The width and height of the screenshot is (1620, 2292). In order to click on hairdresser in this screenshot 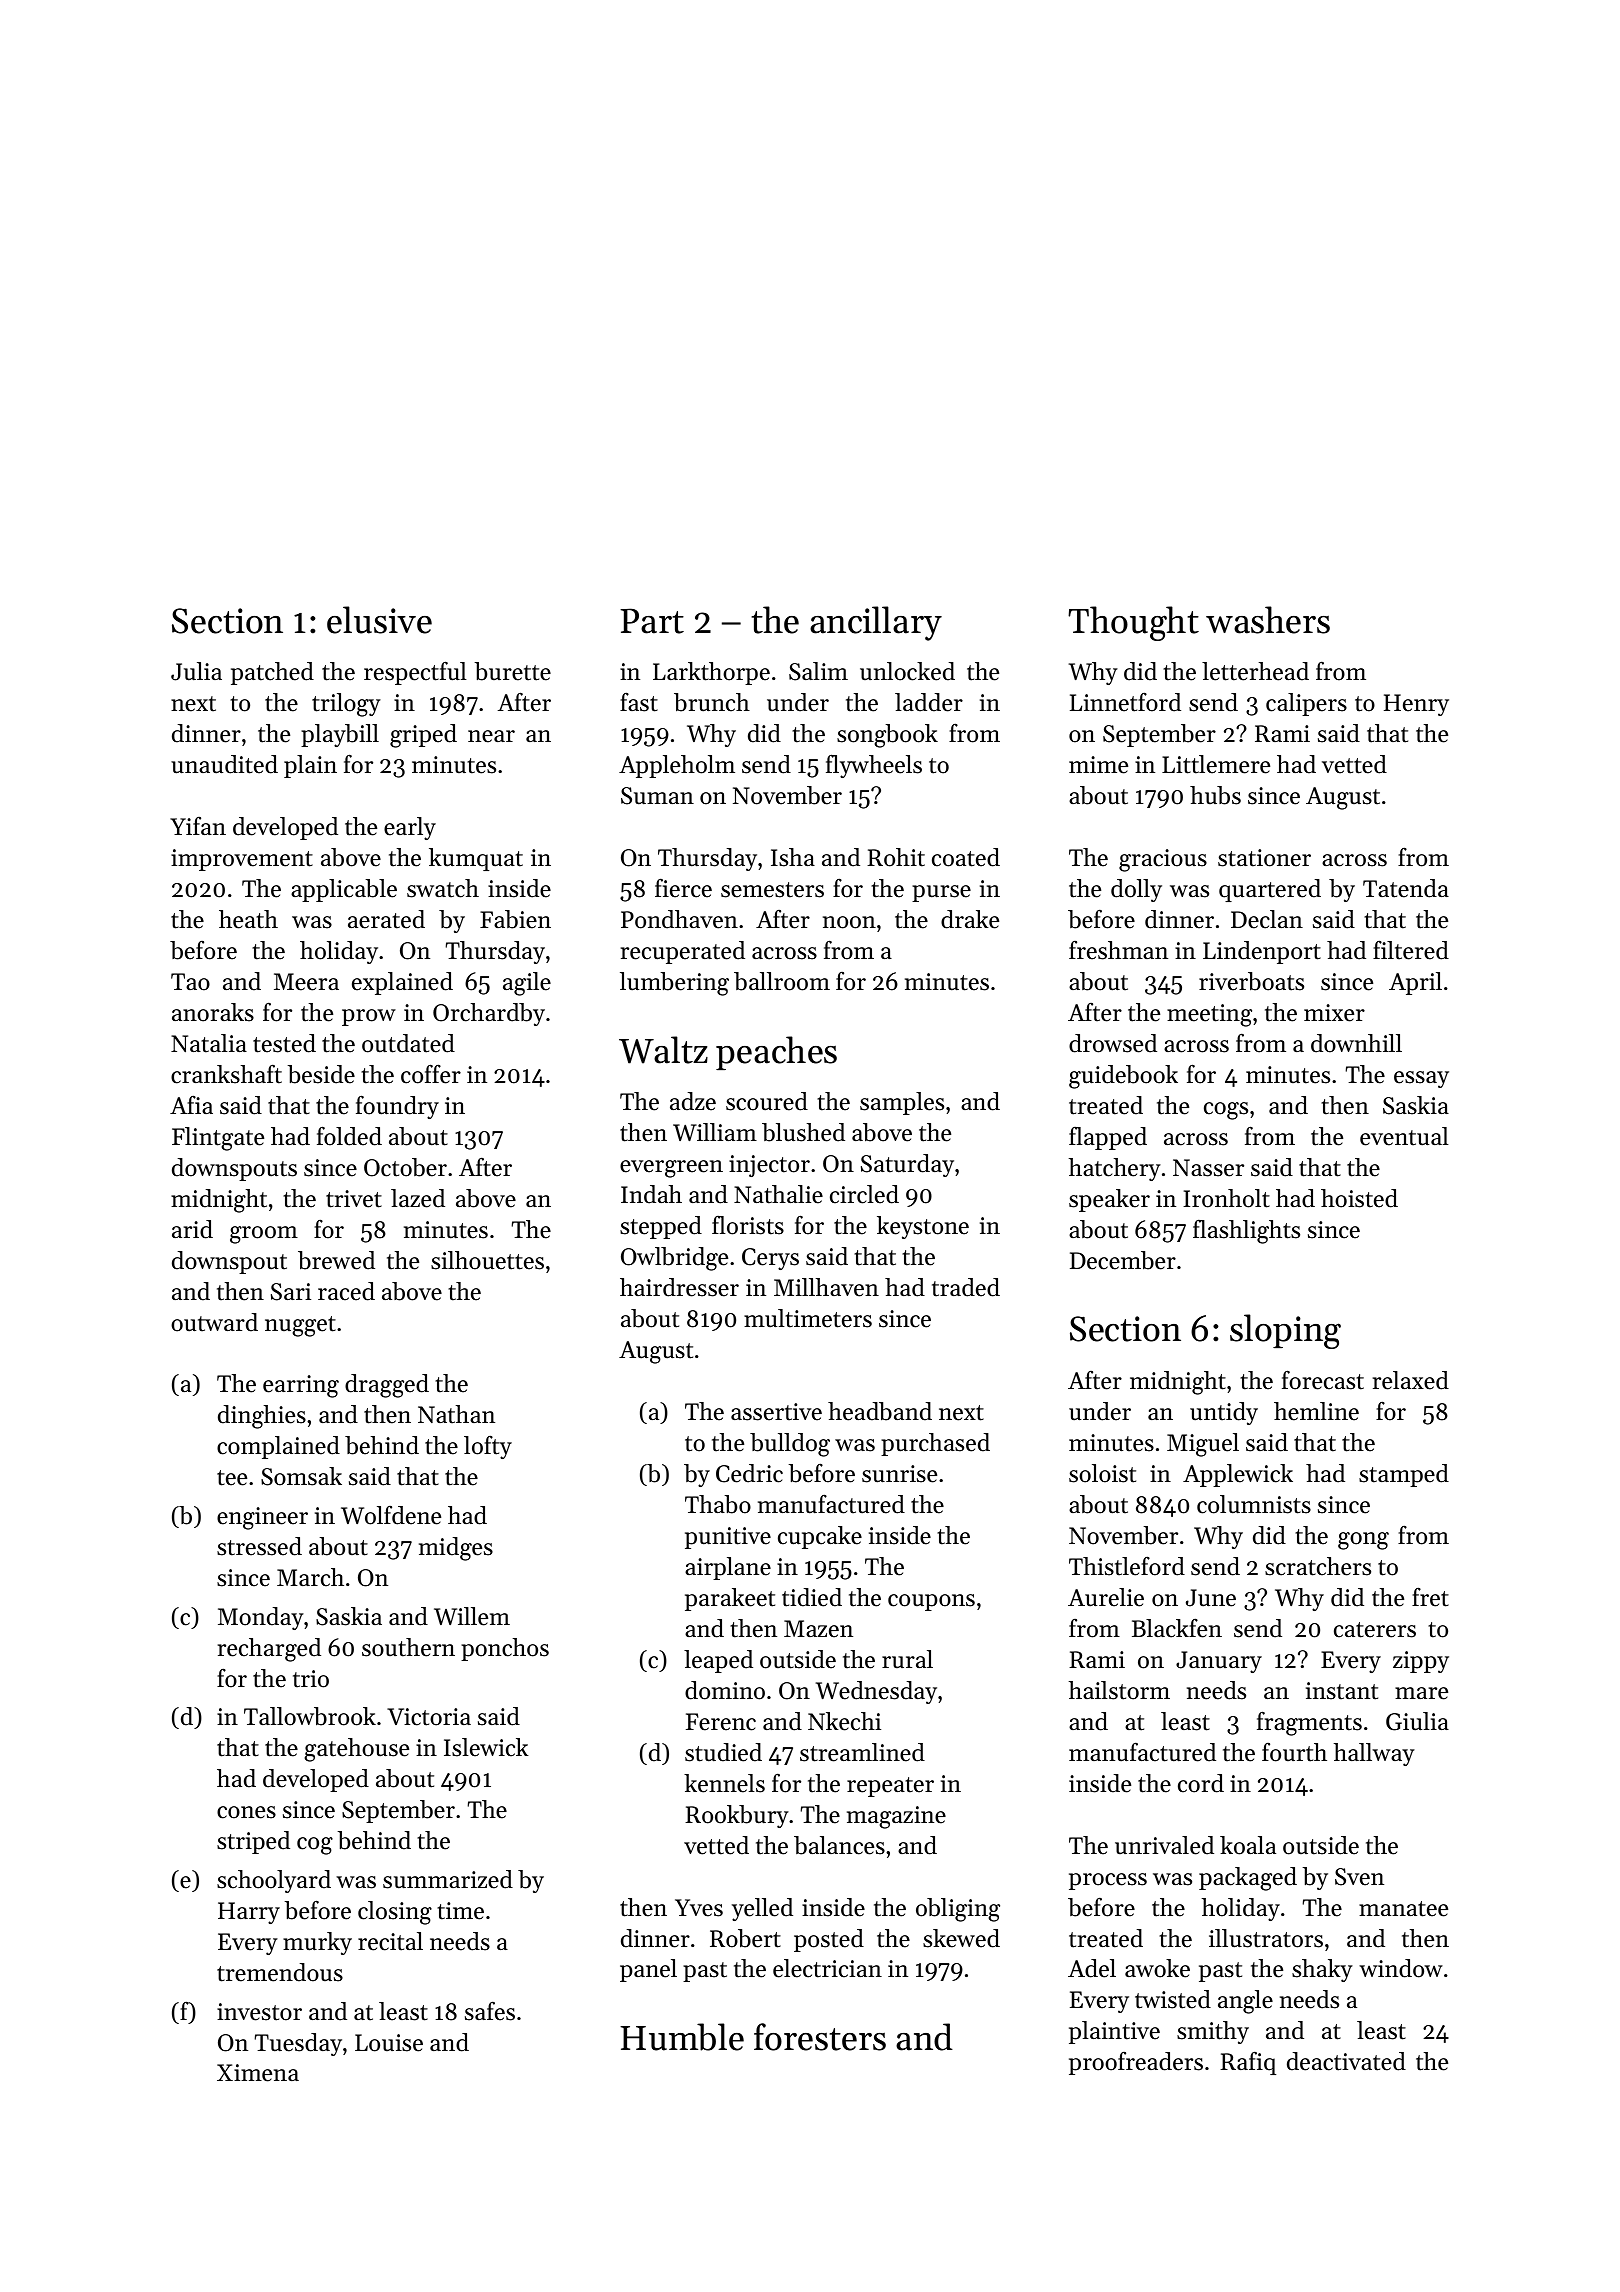, I will do `click(679, 1287)`.
